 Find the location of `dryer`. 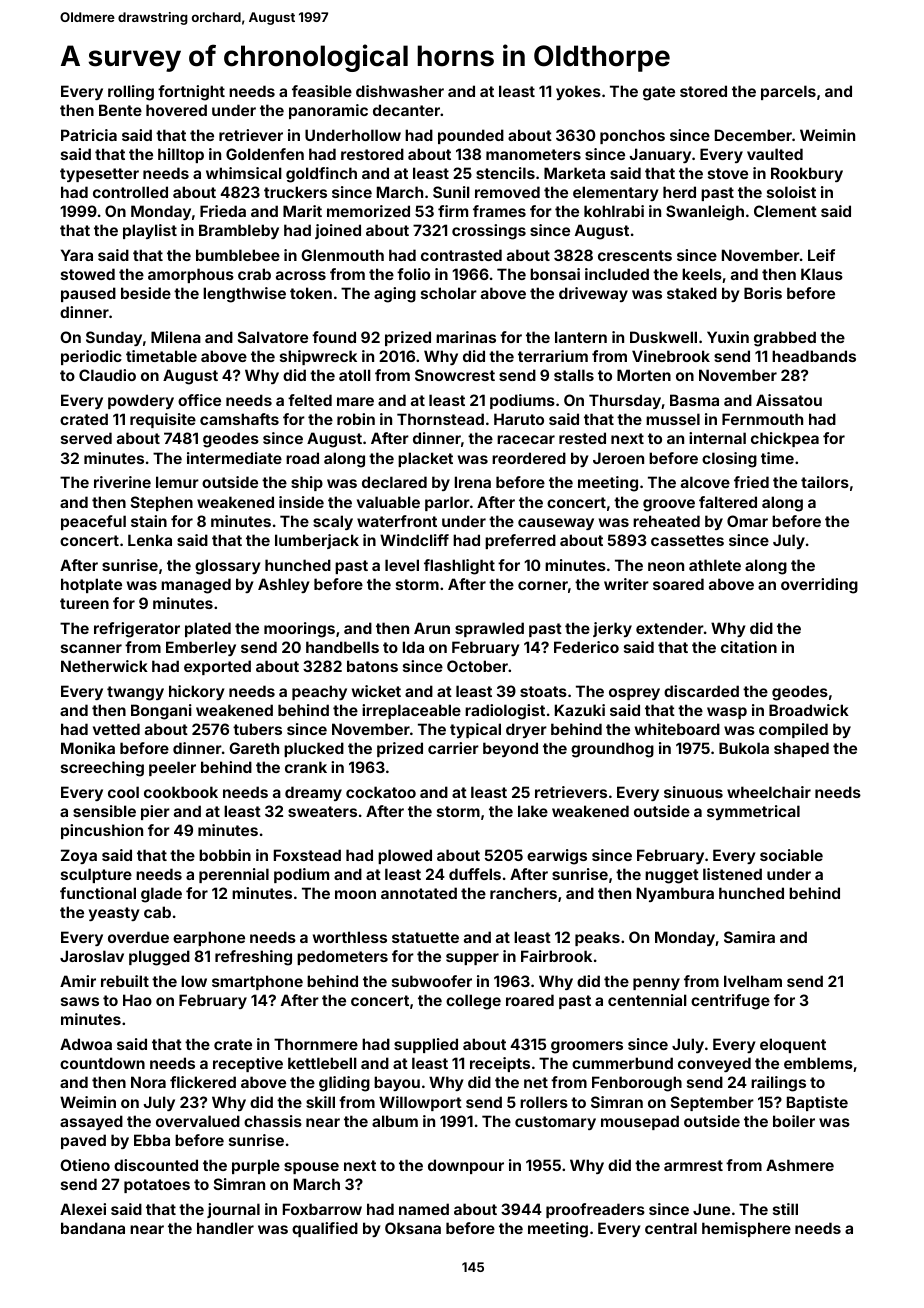

dryer is located at coordinates (526, 730).
